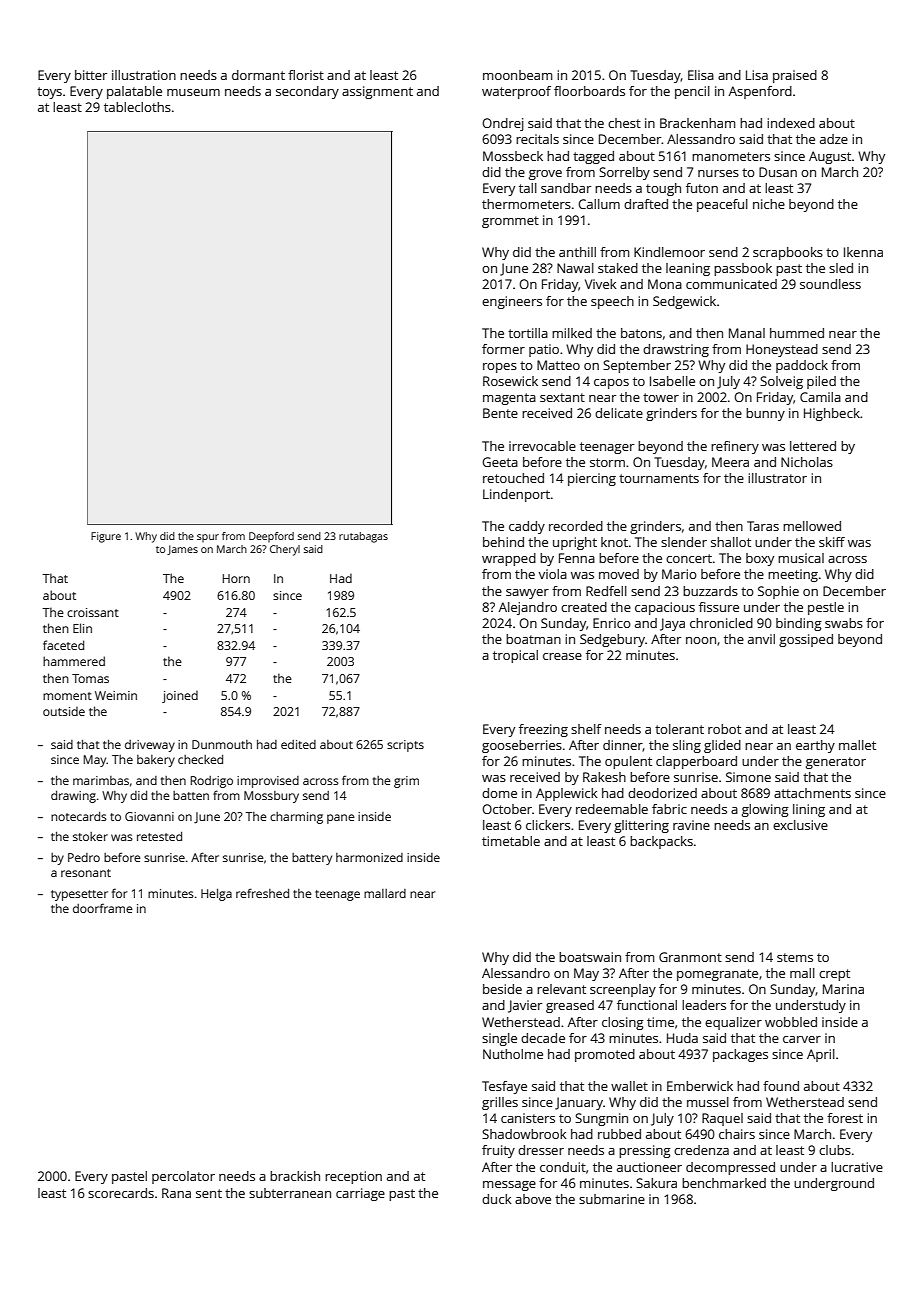 The width and height of the screenshot is (924, 1308). What do you see at coordinates (801, 558) in the screenshot?
I see `musical` at bounding box center [801, 558].
